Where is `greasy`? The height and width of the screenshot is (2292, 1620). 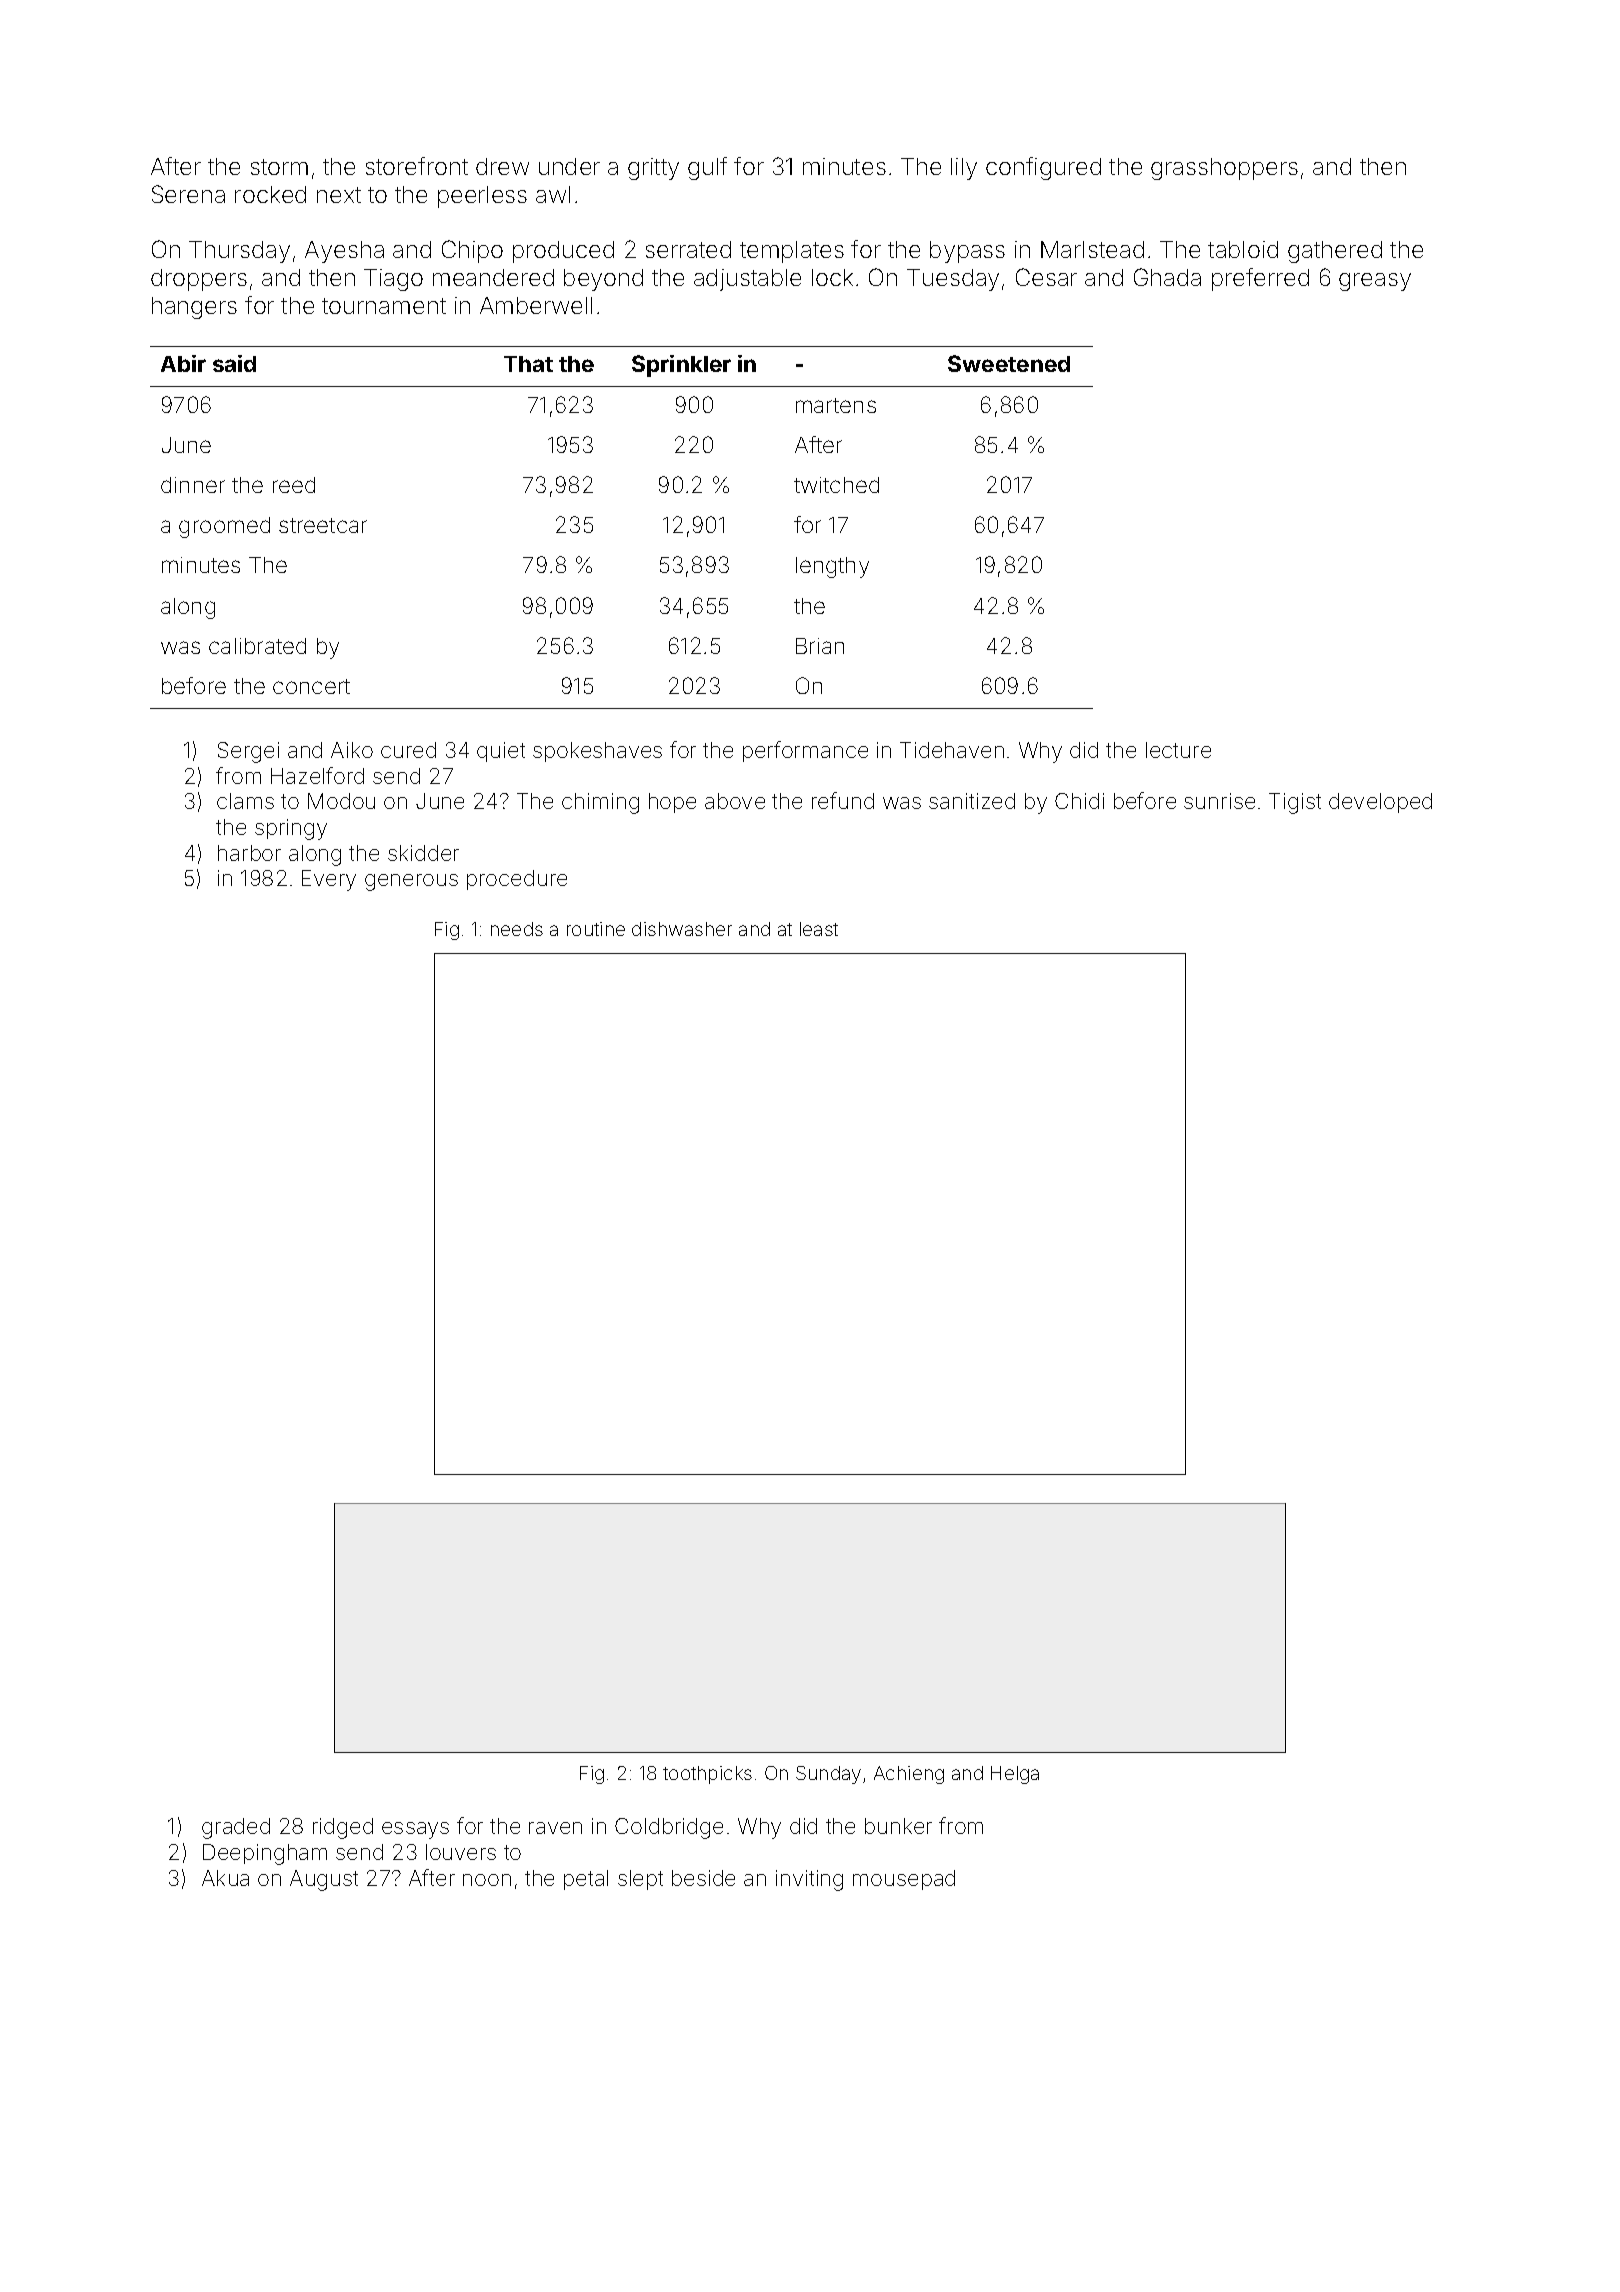 greasy is located at coordinates (1375, 282).
